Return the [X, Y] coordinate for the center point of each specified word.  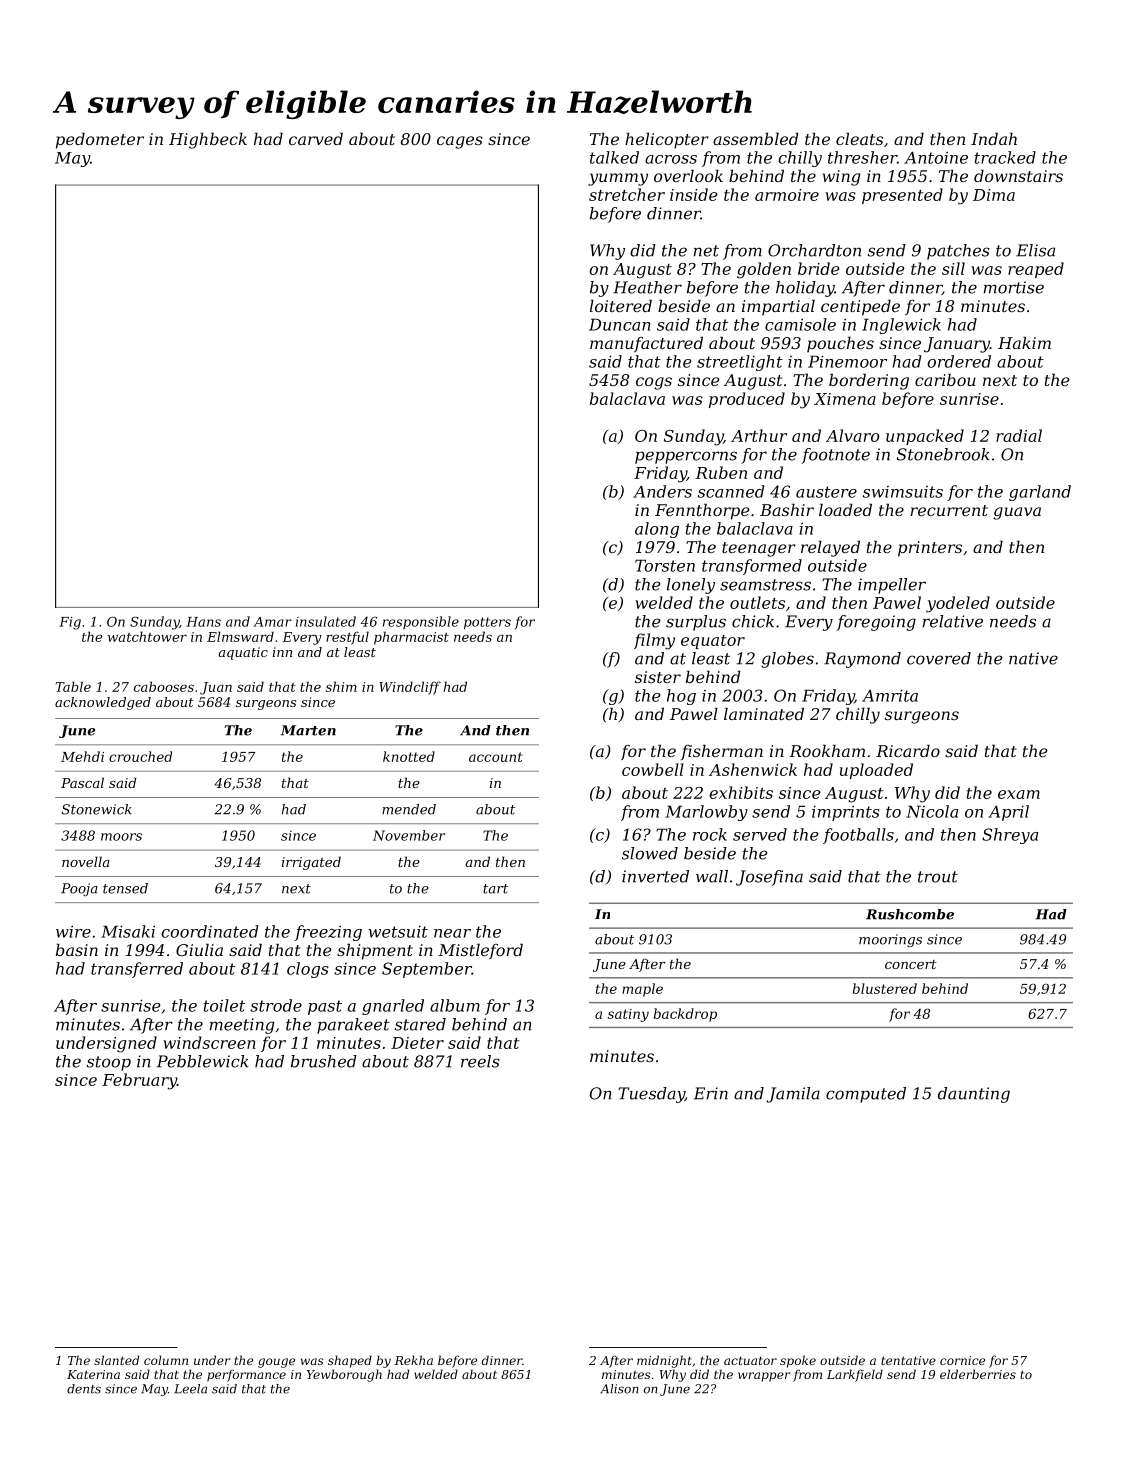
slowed [650, 853]
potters [487, 623]
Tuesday [651, 1095]
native [1033, 658]
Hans [203, 622]
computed [866, 1095]
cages [460, 142]
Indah [994, 138]
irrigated [311, 863]
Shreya [1010, 836]
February [139, 1081]
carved [316, 138]
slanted [116, 1360]
